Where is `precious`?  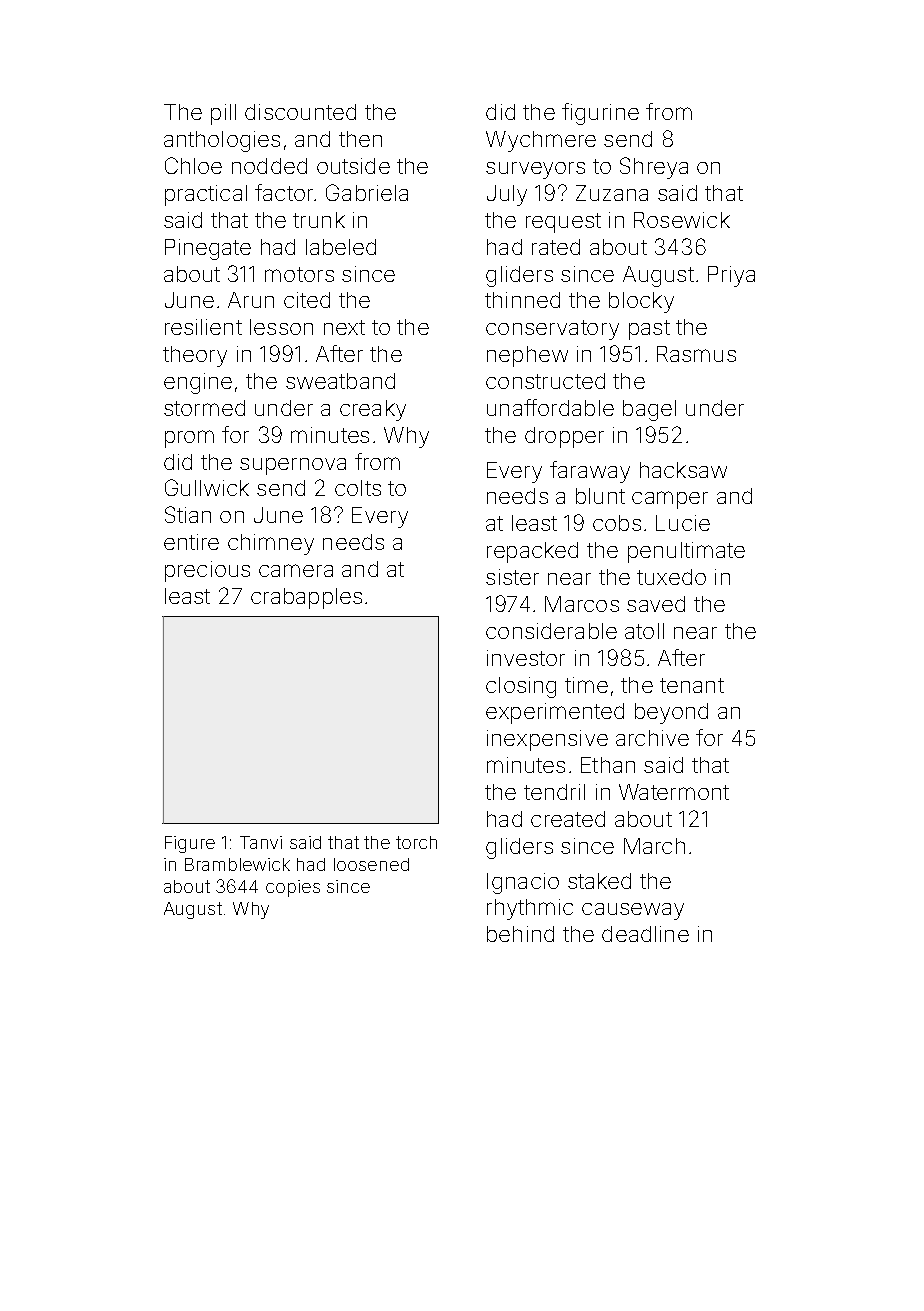
precious is located at coordinates (207, 571).
